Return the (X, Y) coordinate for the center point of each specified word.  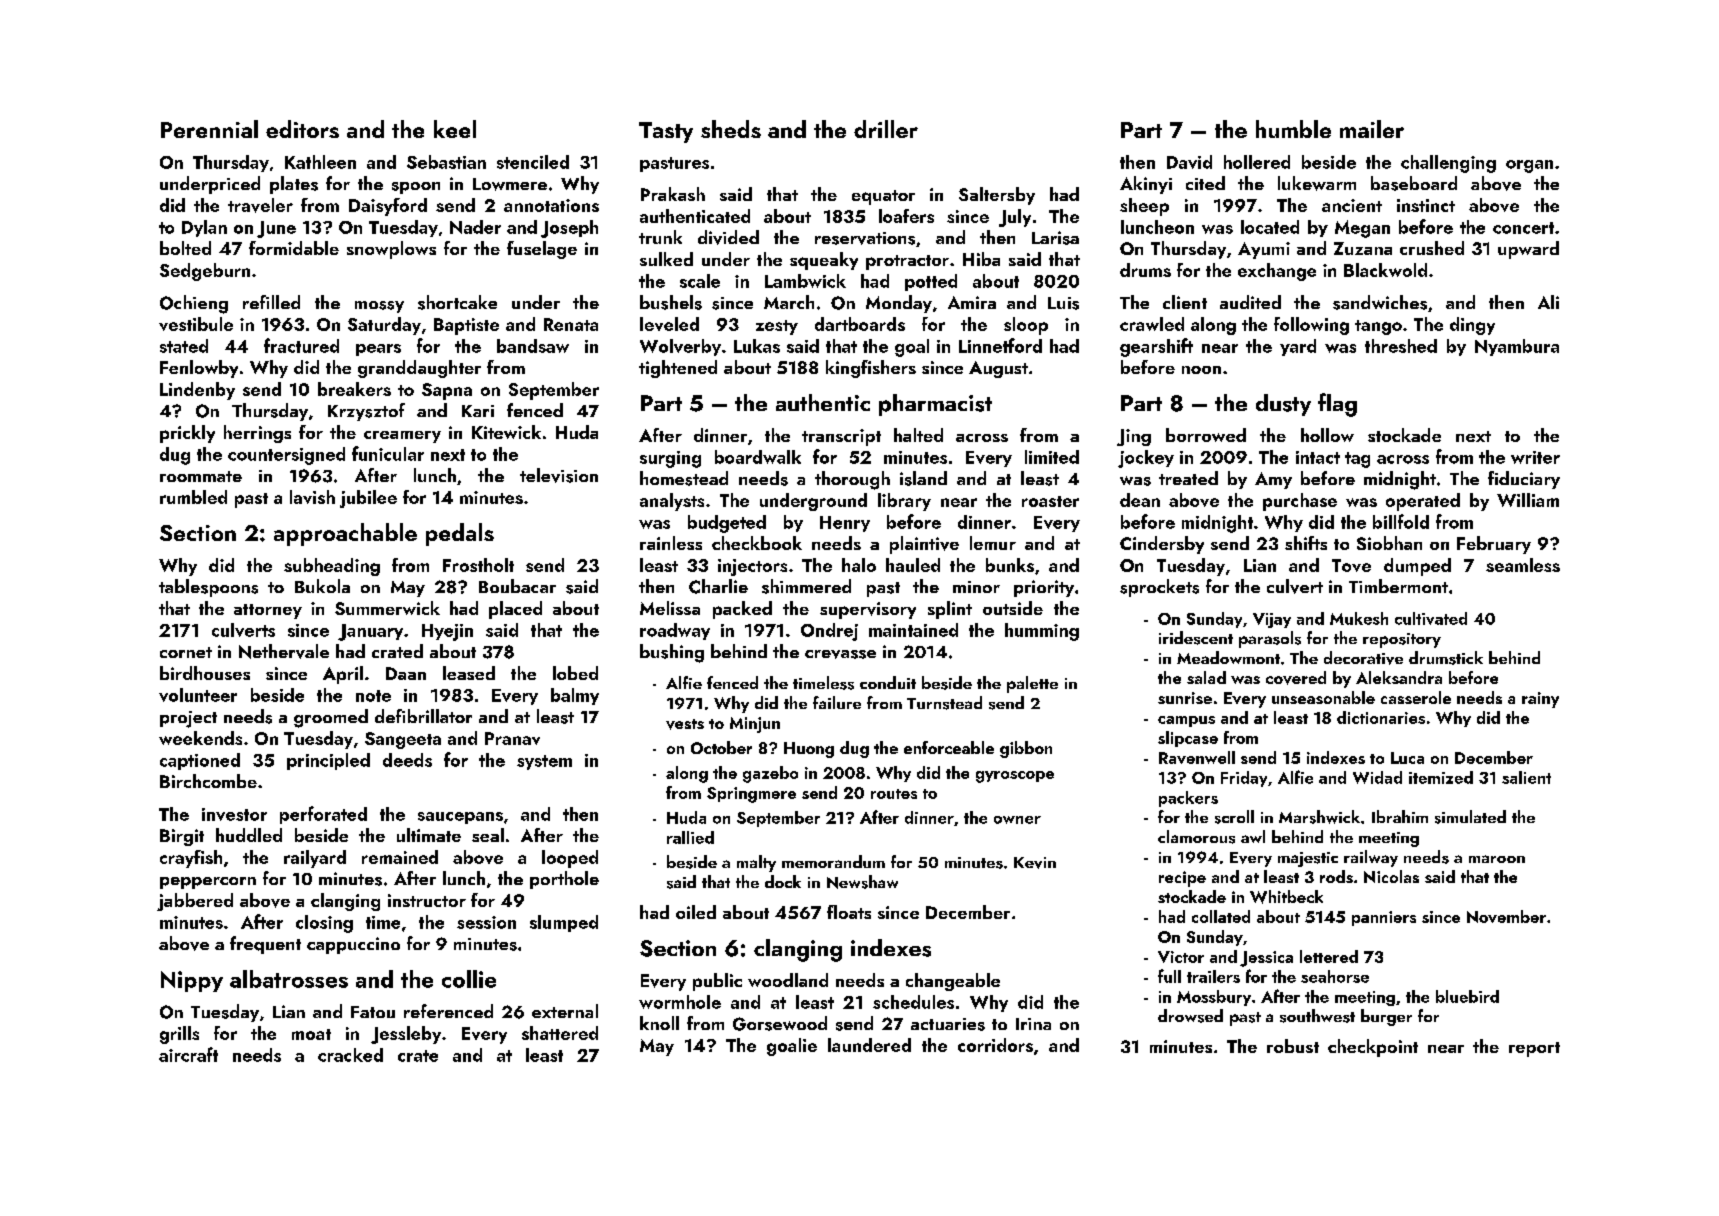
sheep (1144, 207)
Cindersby (1162, 545)
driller (886, 129)
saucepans (460, 818)
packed (742, 610)
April (343, 675)
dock (783, 881)
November (1506, 916)
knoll (659, 1023)
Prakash (673, 194)
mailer (1372, 129)
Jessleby (406, 1035)
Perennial (209, 129)
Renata (571, 324)
